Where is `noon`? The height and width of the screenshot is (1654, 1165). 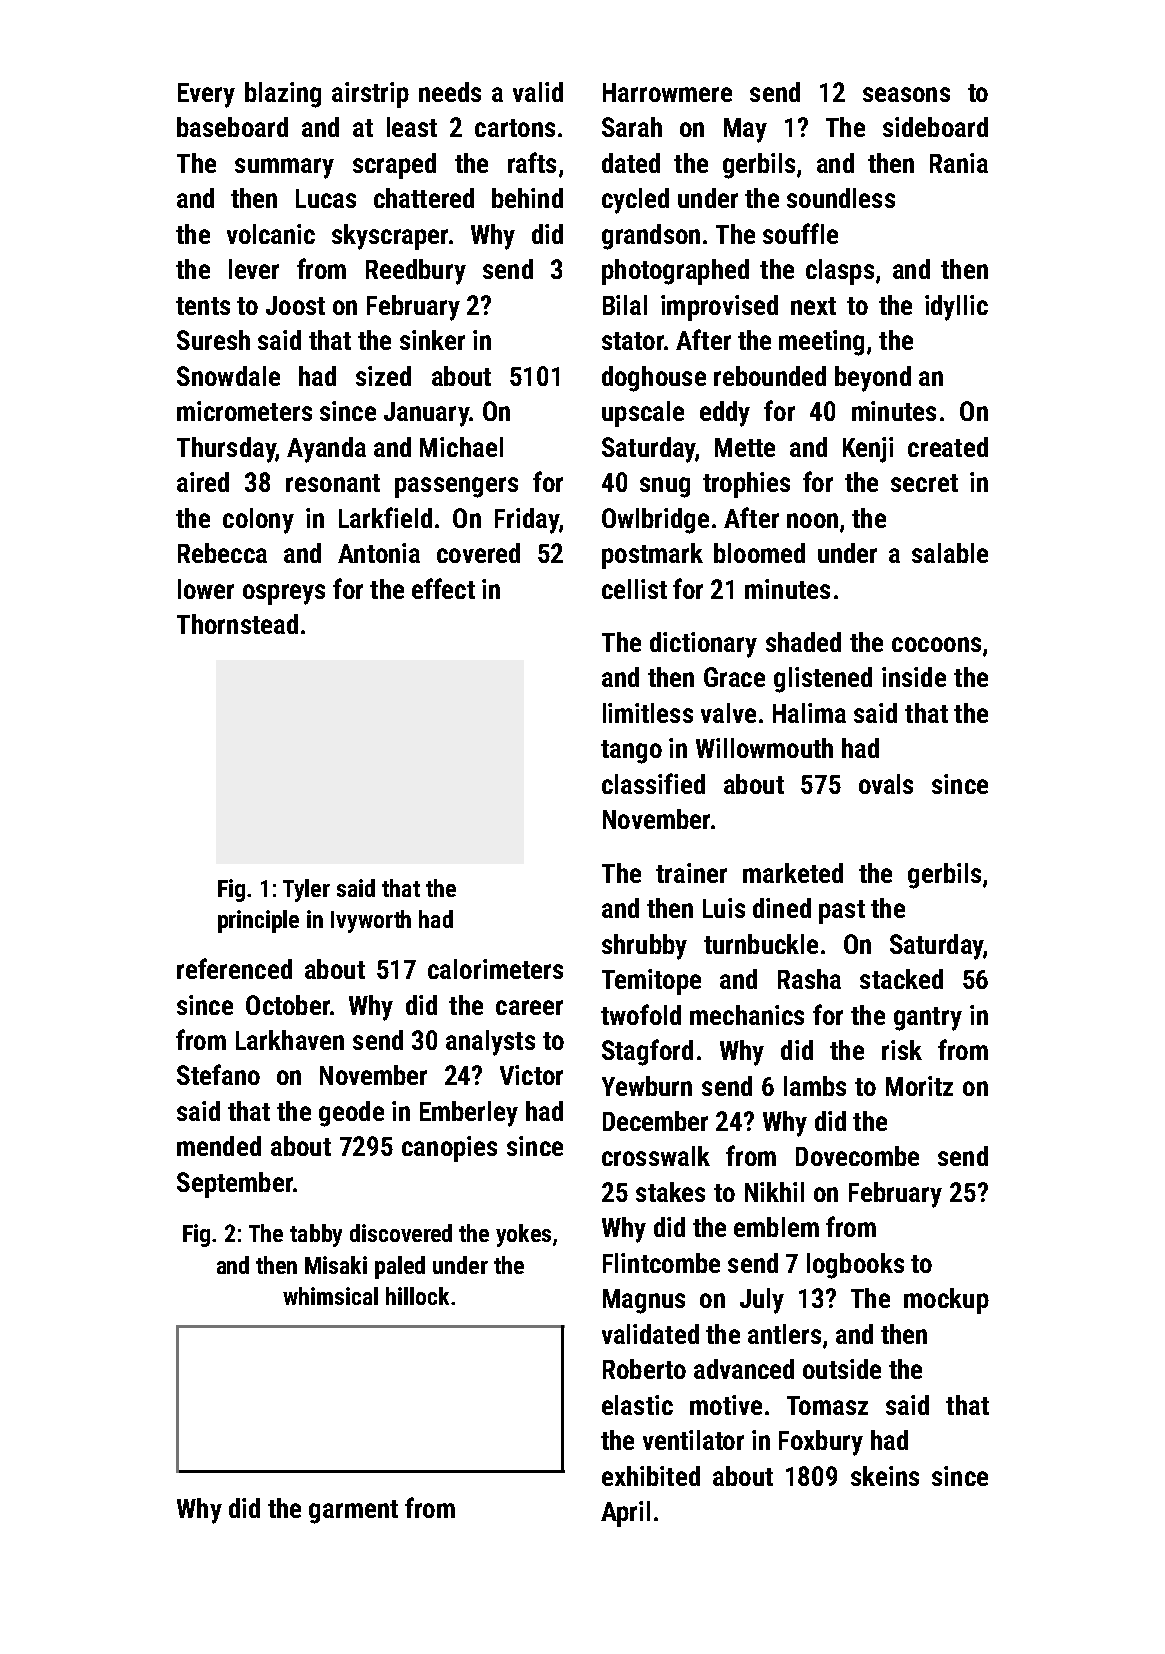
noon is located at coordinates (812, 520).
